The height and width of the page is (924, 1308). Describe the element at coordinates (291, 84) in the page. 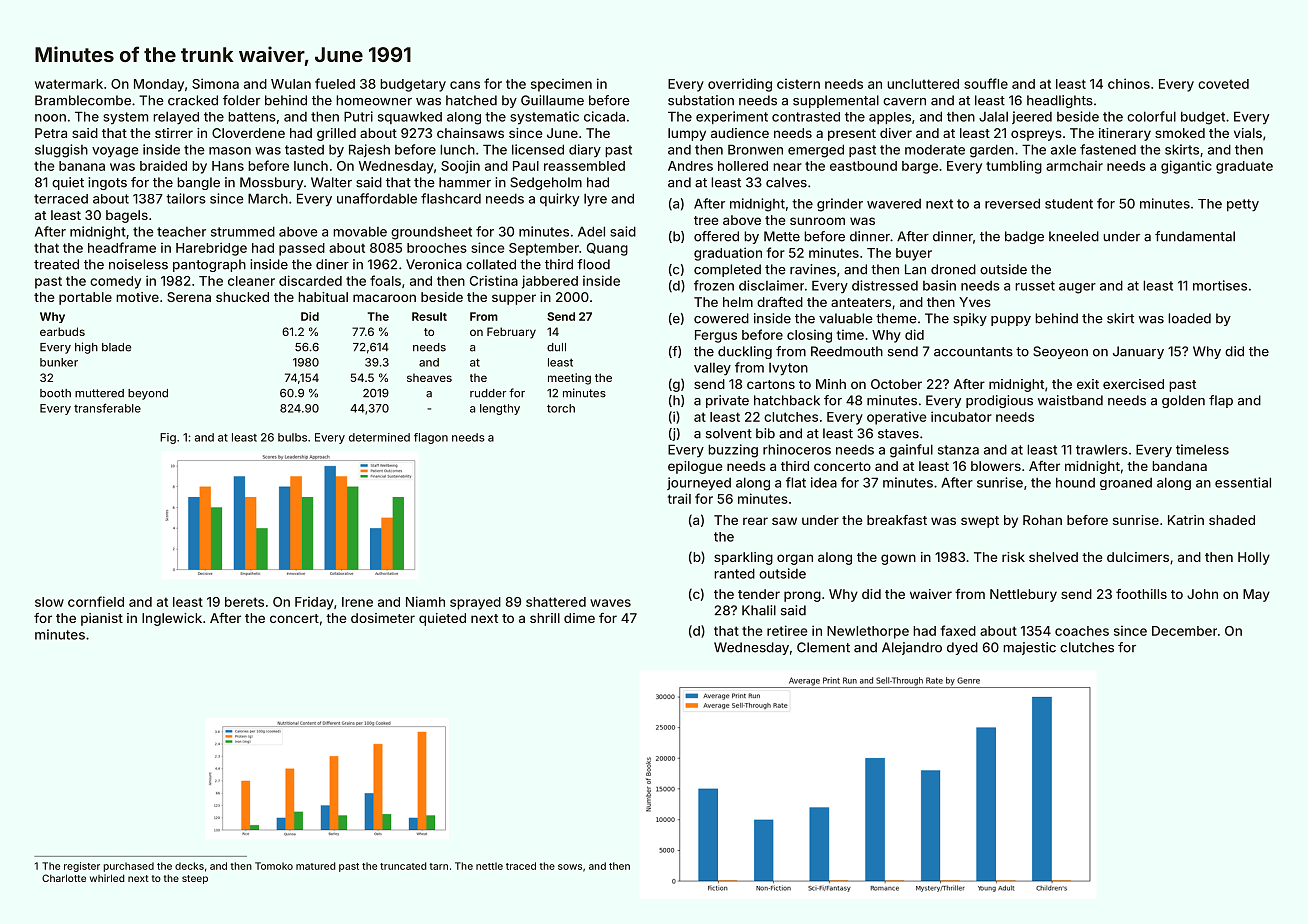

I see `Wulan` at that location.
